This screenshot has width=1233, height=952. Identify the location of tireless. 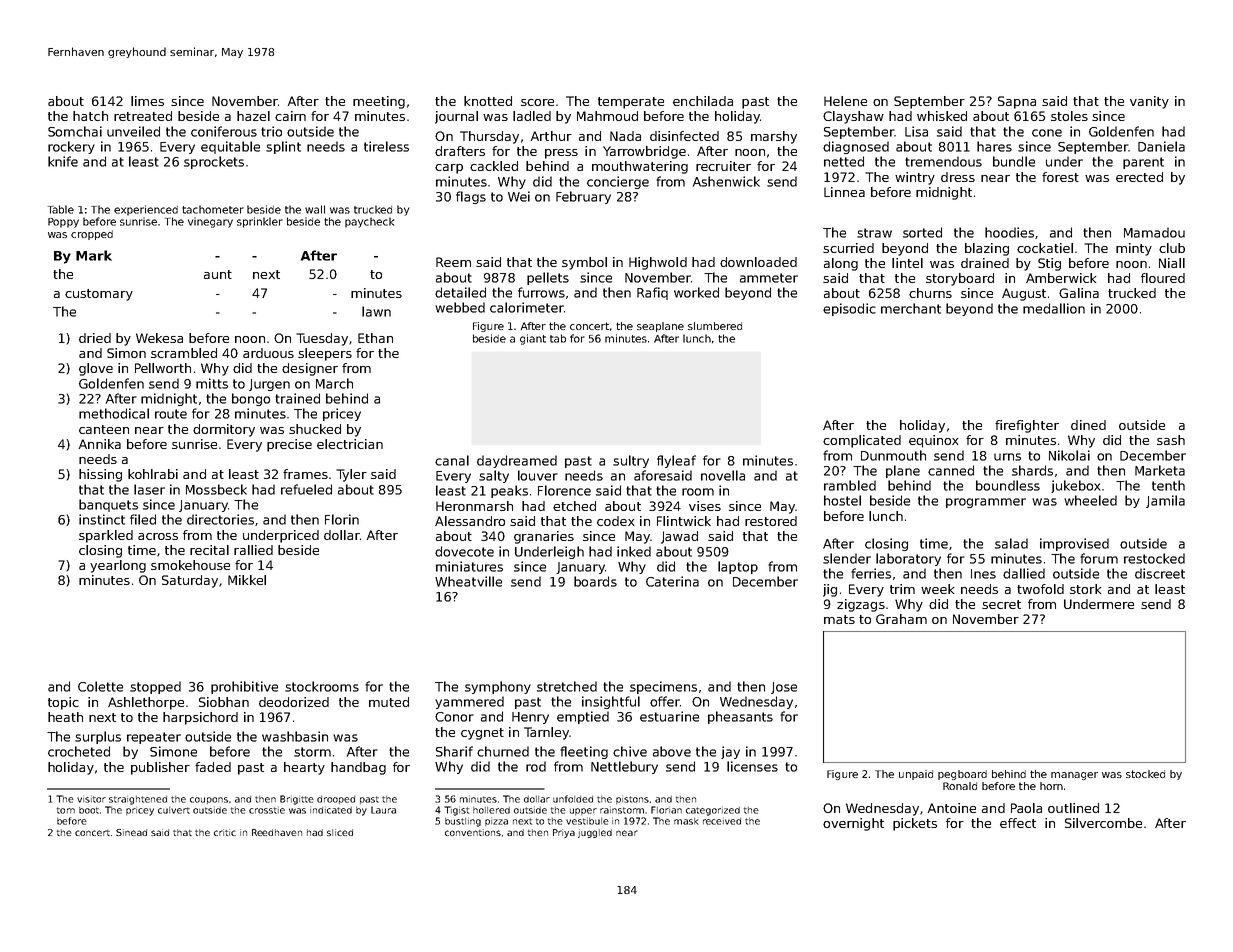
(386, 146).
